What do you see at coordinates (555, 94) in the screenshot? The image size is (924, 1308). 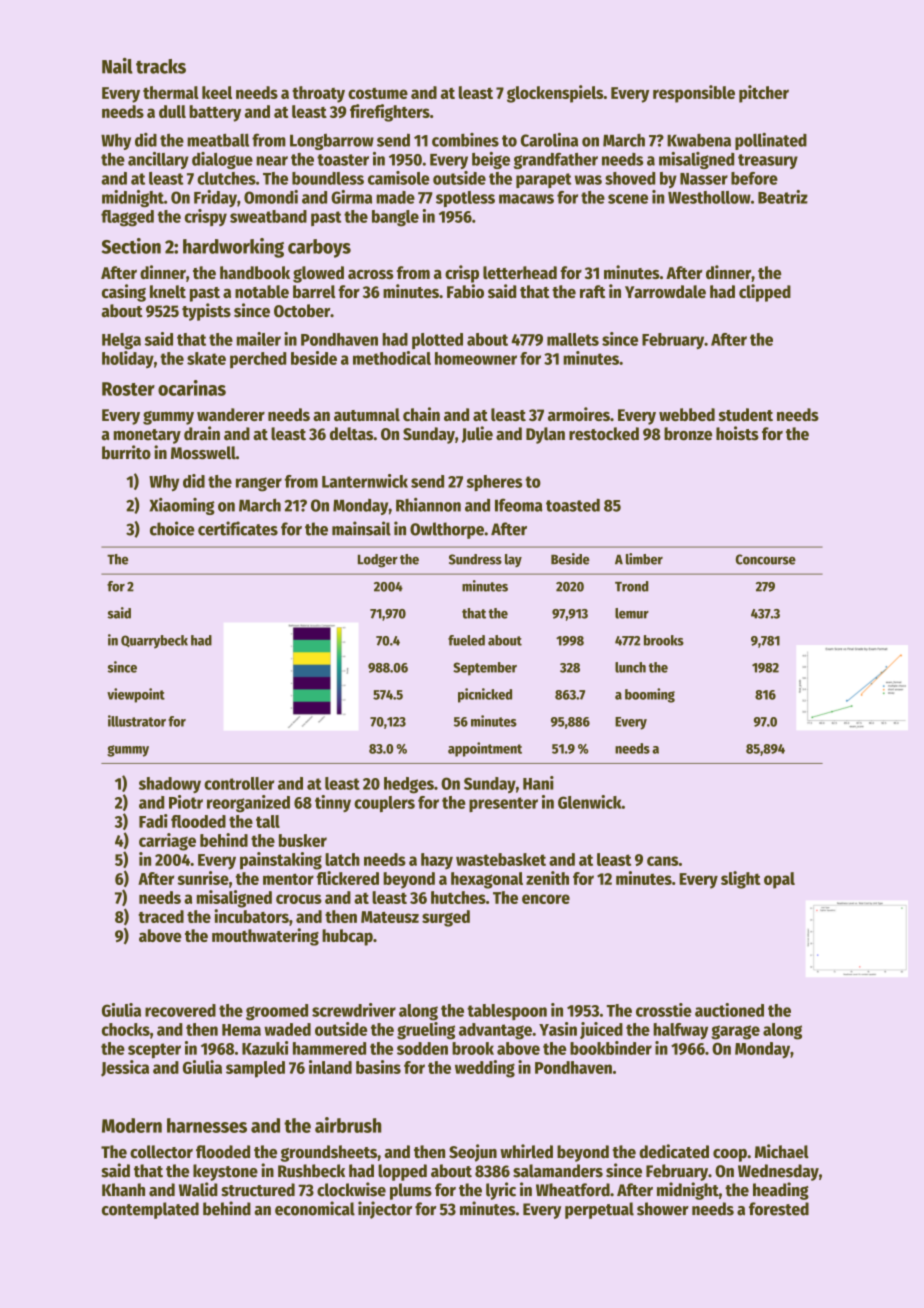 I see `glockenspiels` at bounding box center [555, 94].
